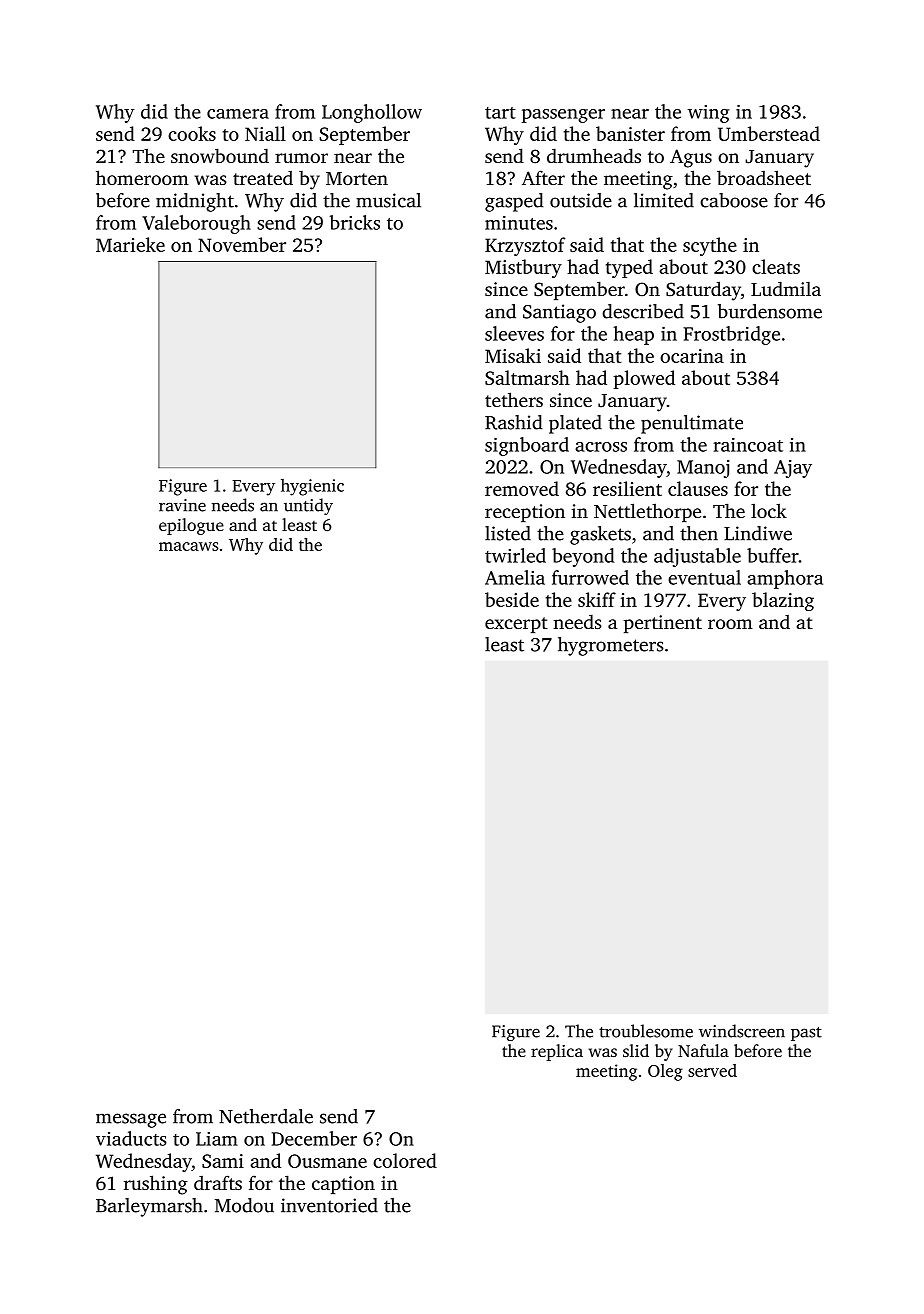  I want to click on burdensome, so click(770, 311).
